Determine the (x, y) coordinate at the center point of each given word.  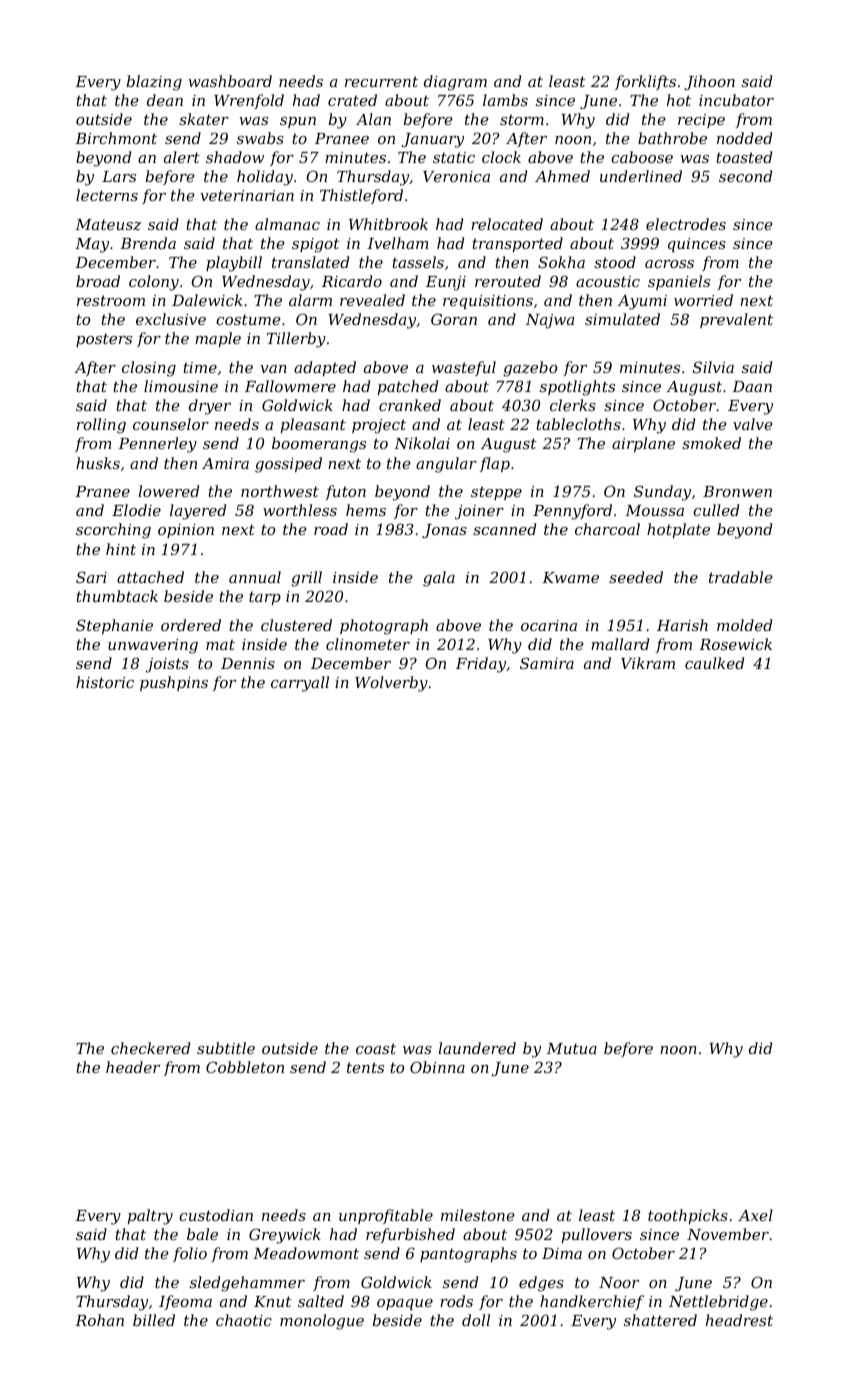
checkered (150, 1048)
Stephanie (114, 626)
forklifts (645, 82)
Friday (481, 665)
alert (182, 157)
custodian (216, 1215)
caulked (714, 663)
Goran (454, 319)
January (433, 140)
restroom (111, 300)
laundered (477, 1048)
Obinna (437, 1067)
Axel (755, 1215)
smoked (711, 443)
